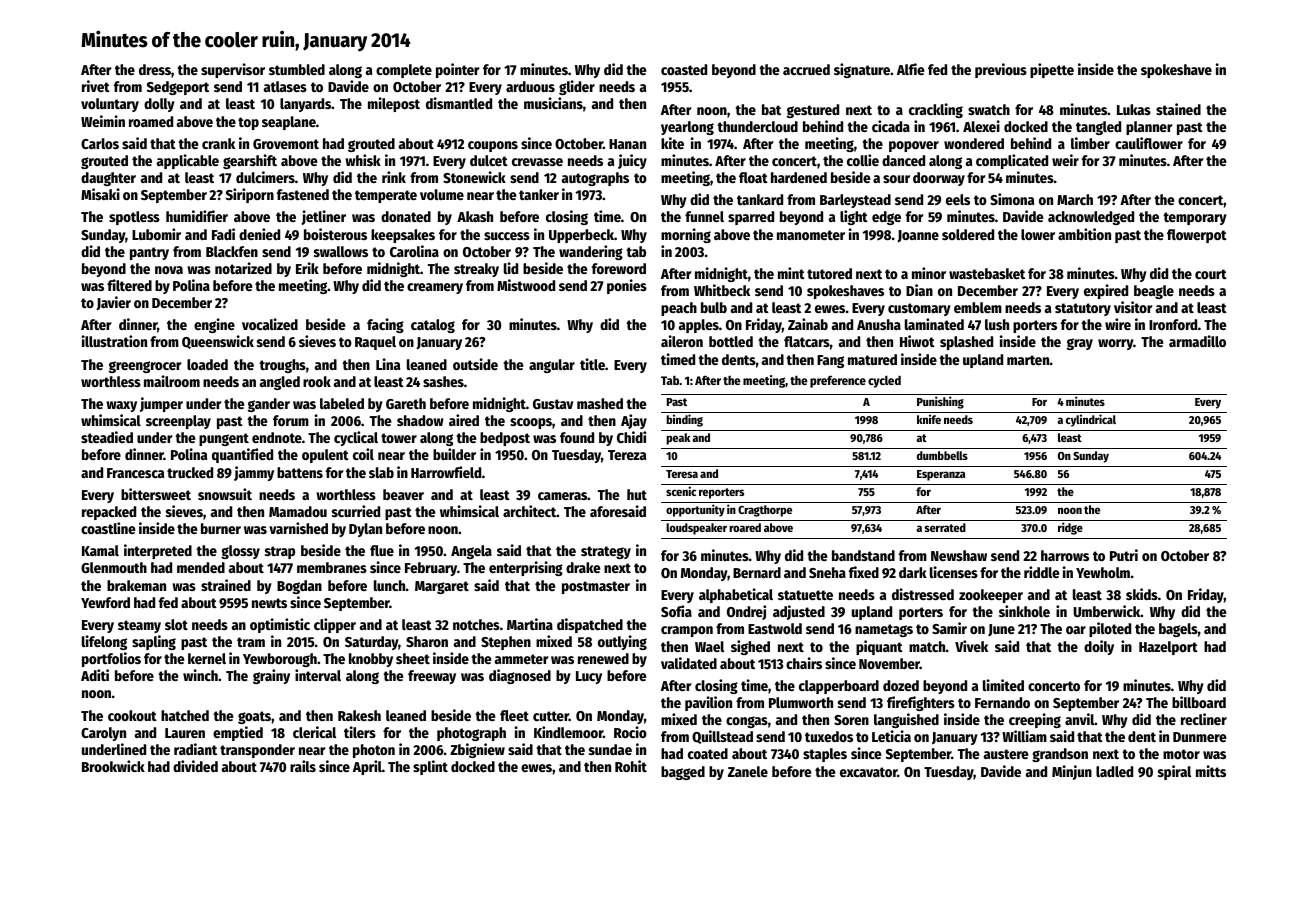 Image resolution: width=1308 pixels, height=924 pixels. What do you see at coordinates (918, 236) in the image?
I see `Joanne` at bounding box center [918, 236].
